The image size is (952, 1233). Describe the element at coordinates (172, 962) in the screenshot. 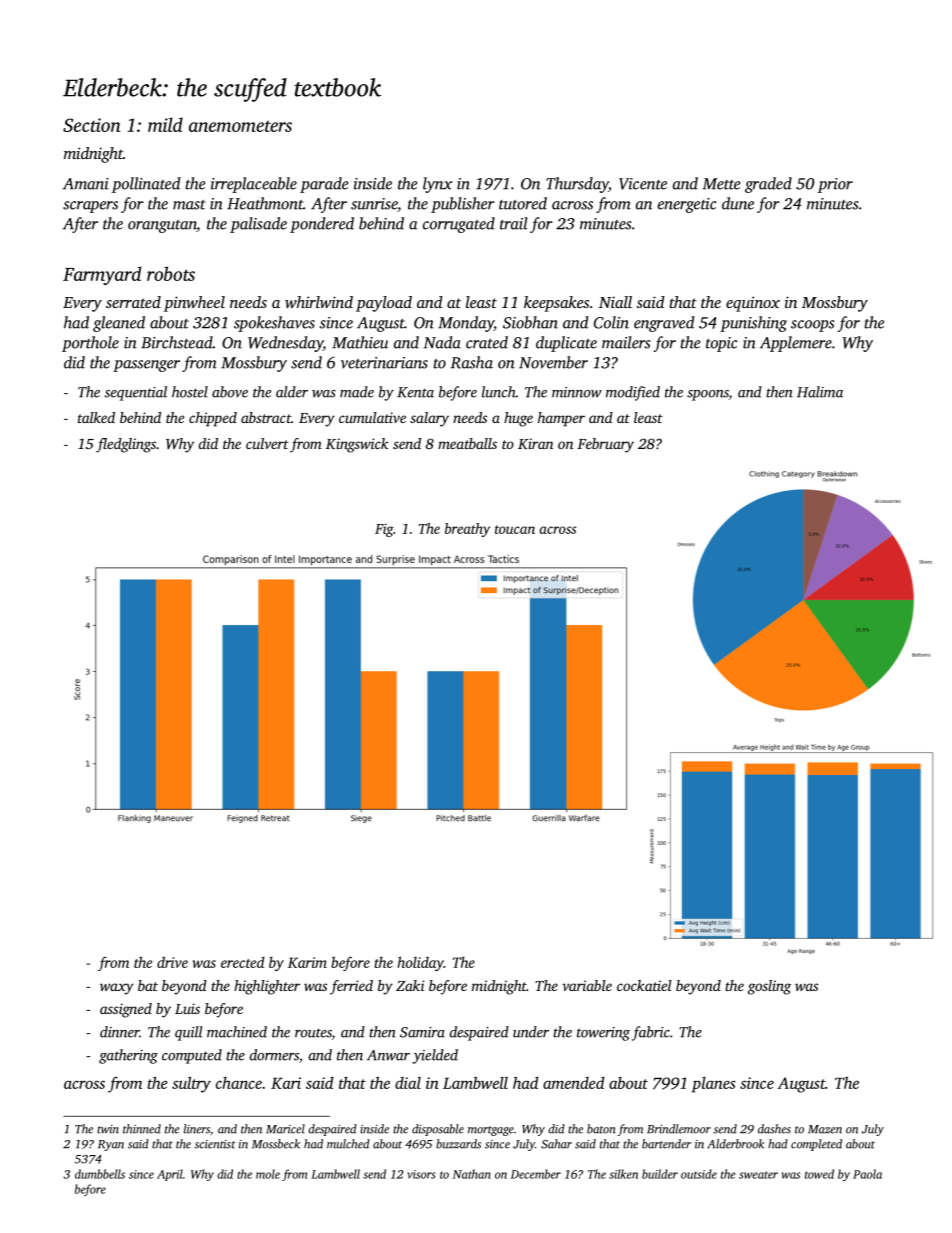

I see `drive` at that location.
